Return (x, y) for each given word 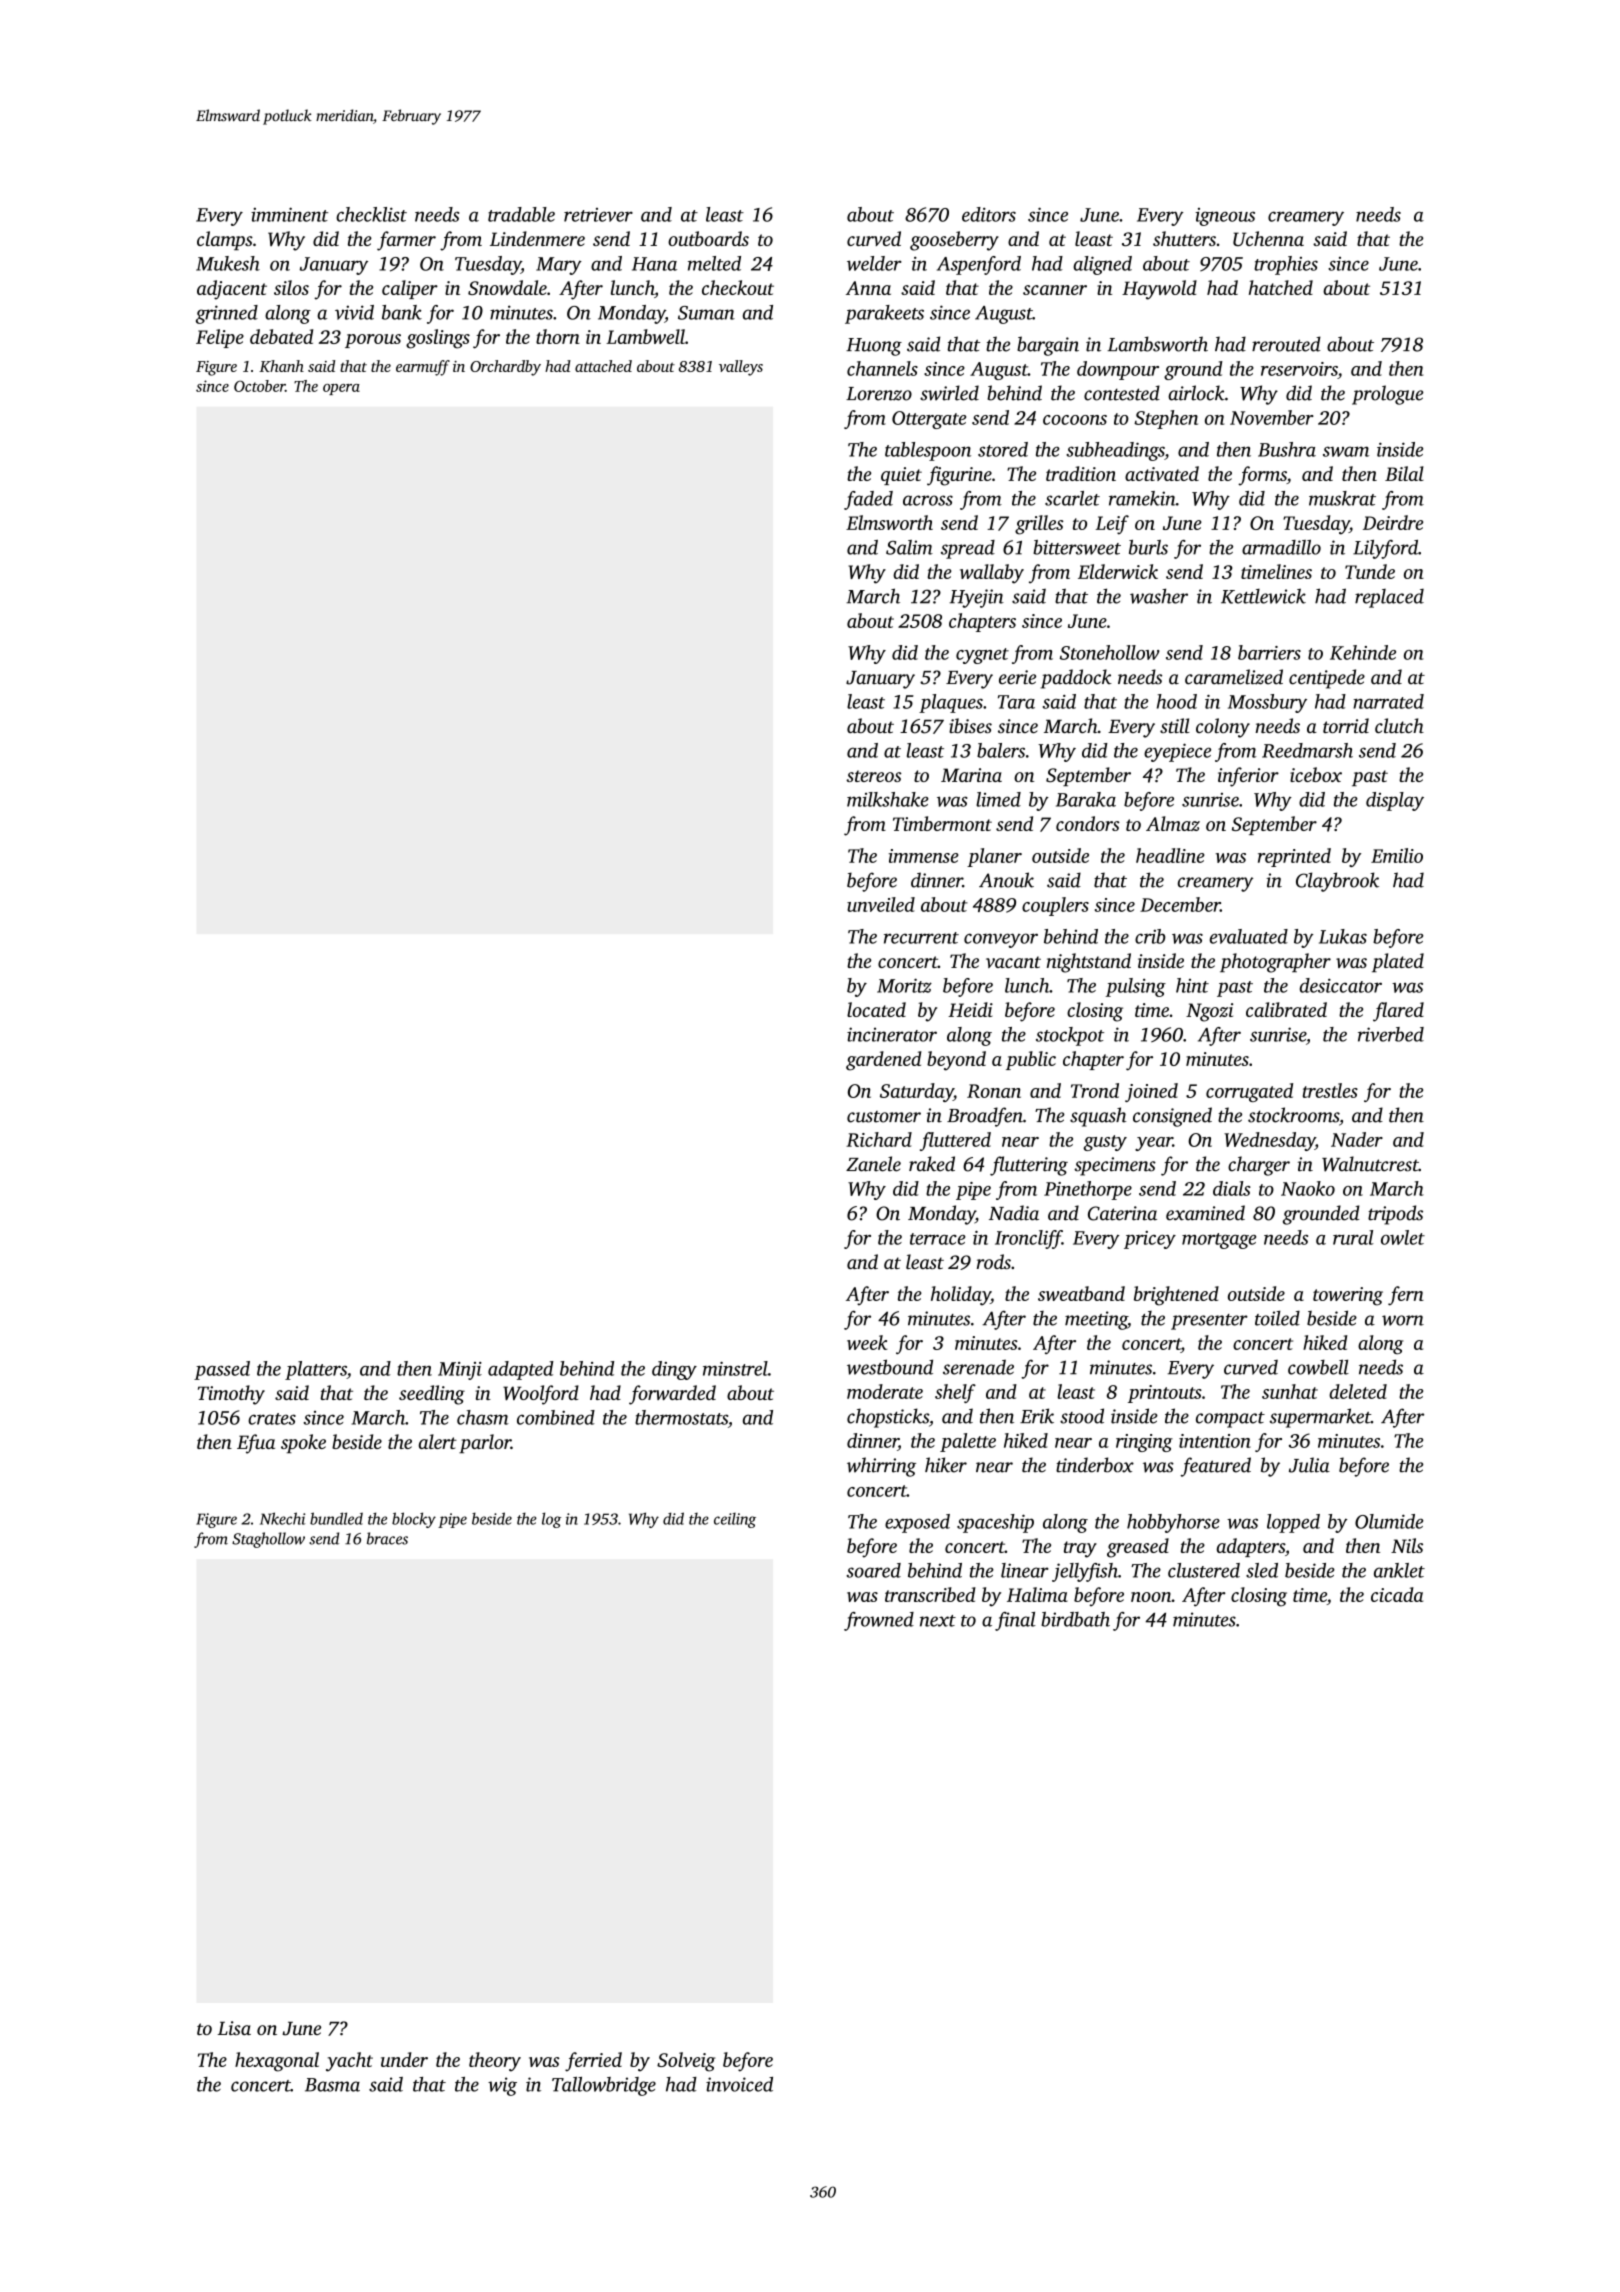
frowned (879, 1621)
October (259, 386)
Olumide (1389, 1521)
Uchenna (1268, 238)
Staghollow (268, 1540)
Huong (874, 347)
